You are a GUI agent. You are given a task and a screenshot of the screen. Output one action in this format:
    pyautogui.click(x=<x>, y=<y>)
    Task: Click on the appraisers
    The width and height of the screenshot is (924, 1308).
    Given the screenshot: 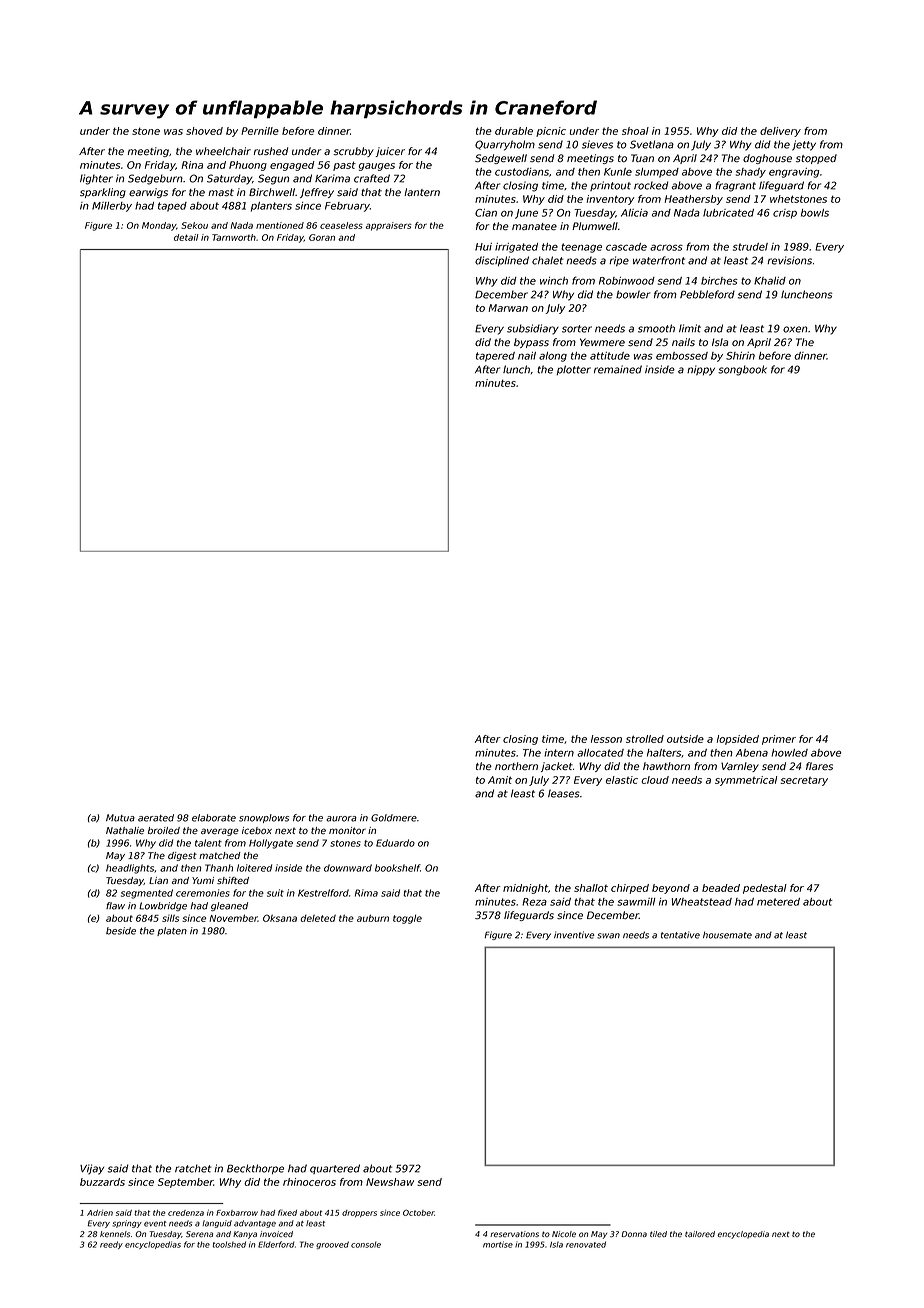 What is the action you would take?
    pyautogui.click(x=389, y=226)
